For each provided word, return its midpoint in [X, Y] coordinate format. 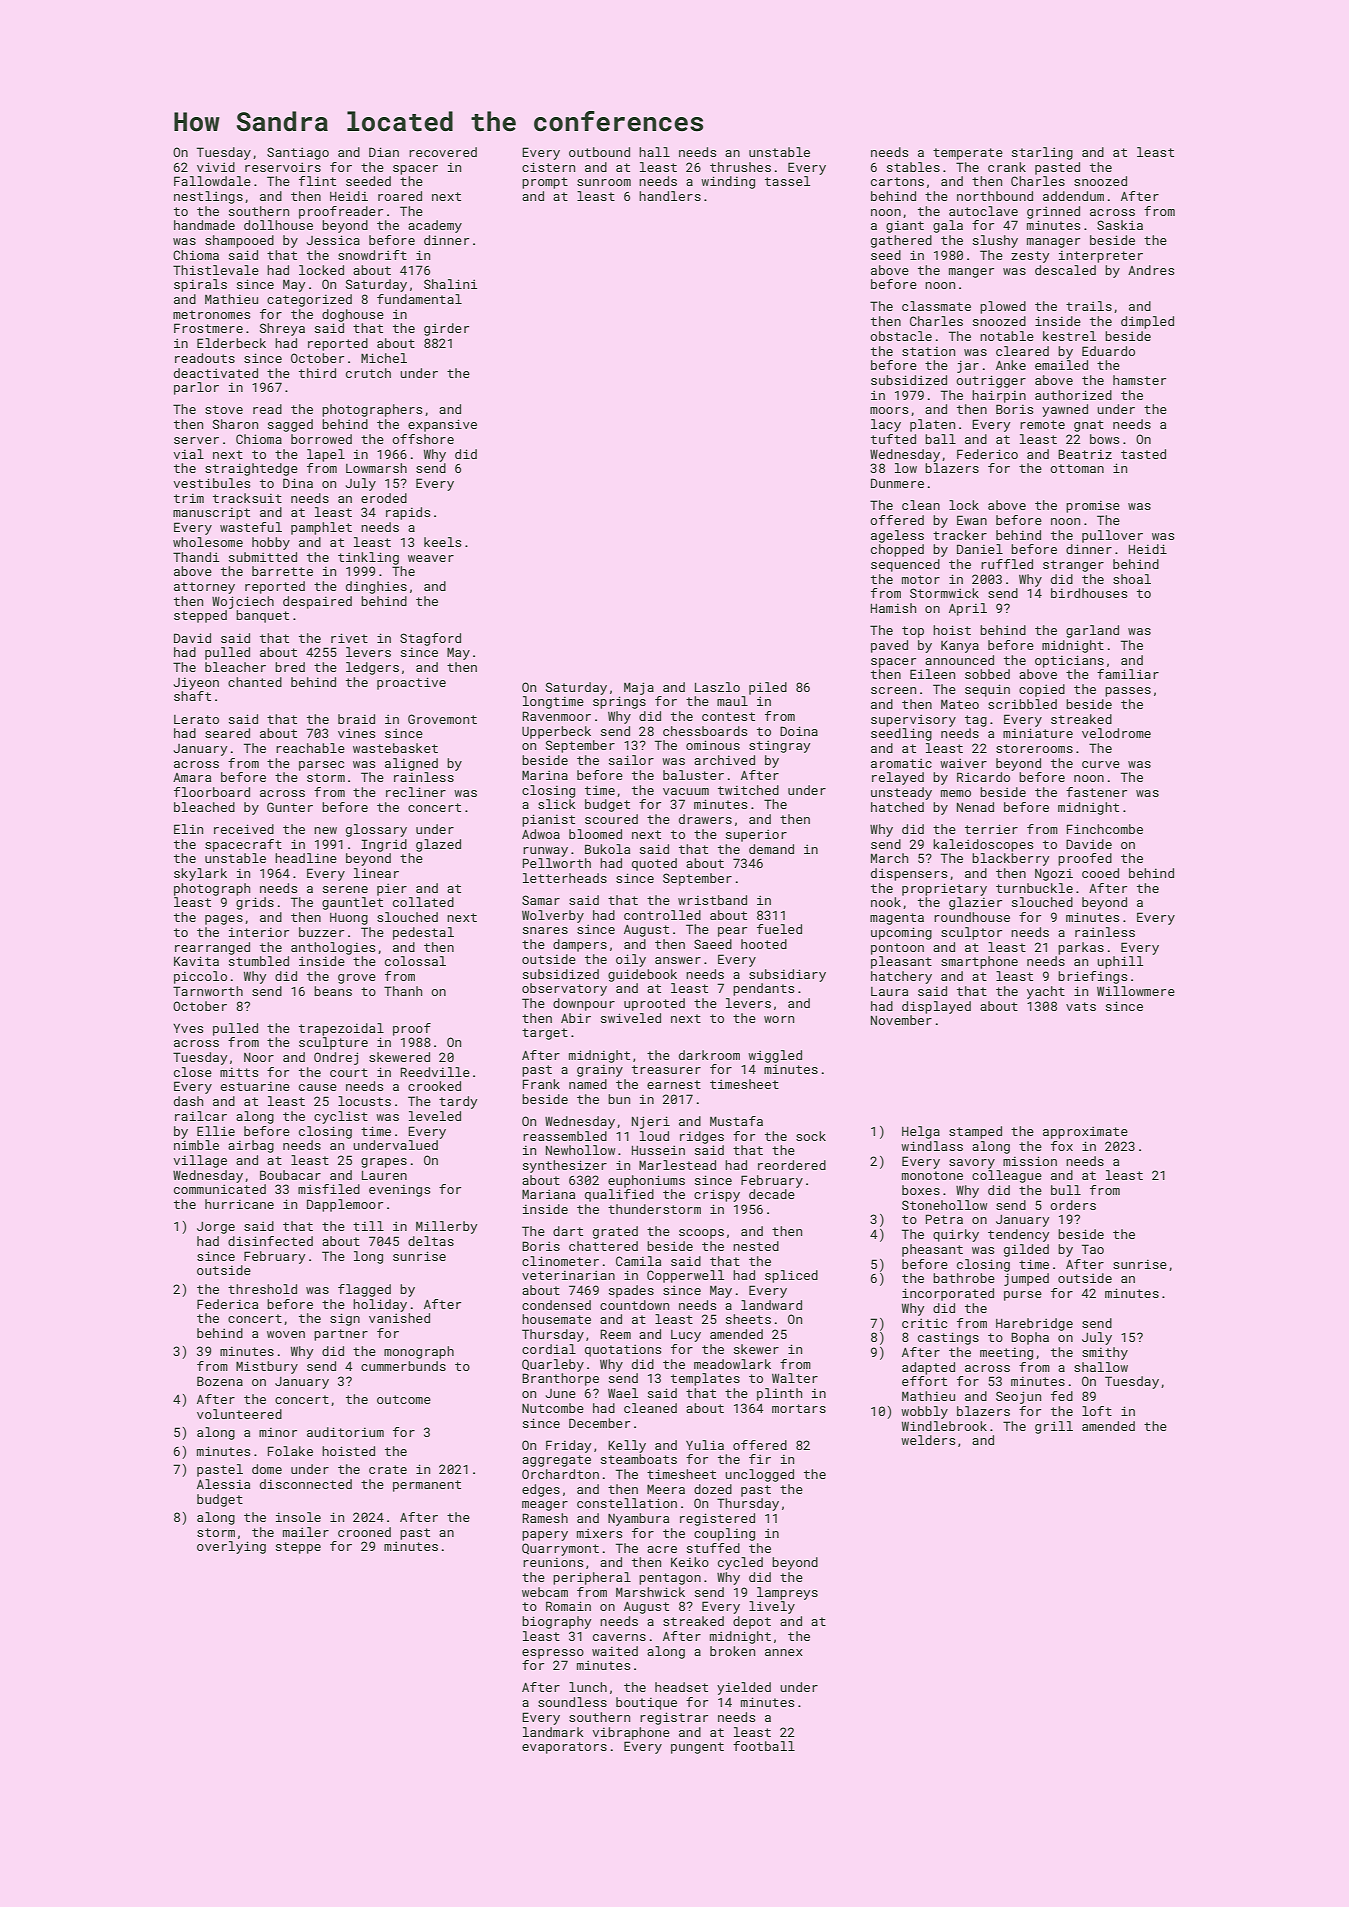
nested [756, 1246]
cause [318, 1087]
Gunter [290, 807]
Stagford [430, 639]
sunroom [604, 182]
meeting [1006, 1354]
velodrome [1116, 733]
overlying [231, 1547]
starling [1042, 153]
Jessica [333, 240]
